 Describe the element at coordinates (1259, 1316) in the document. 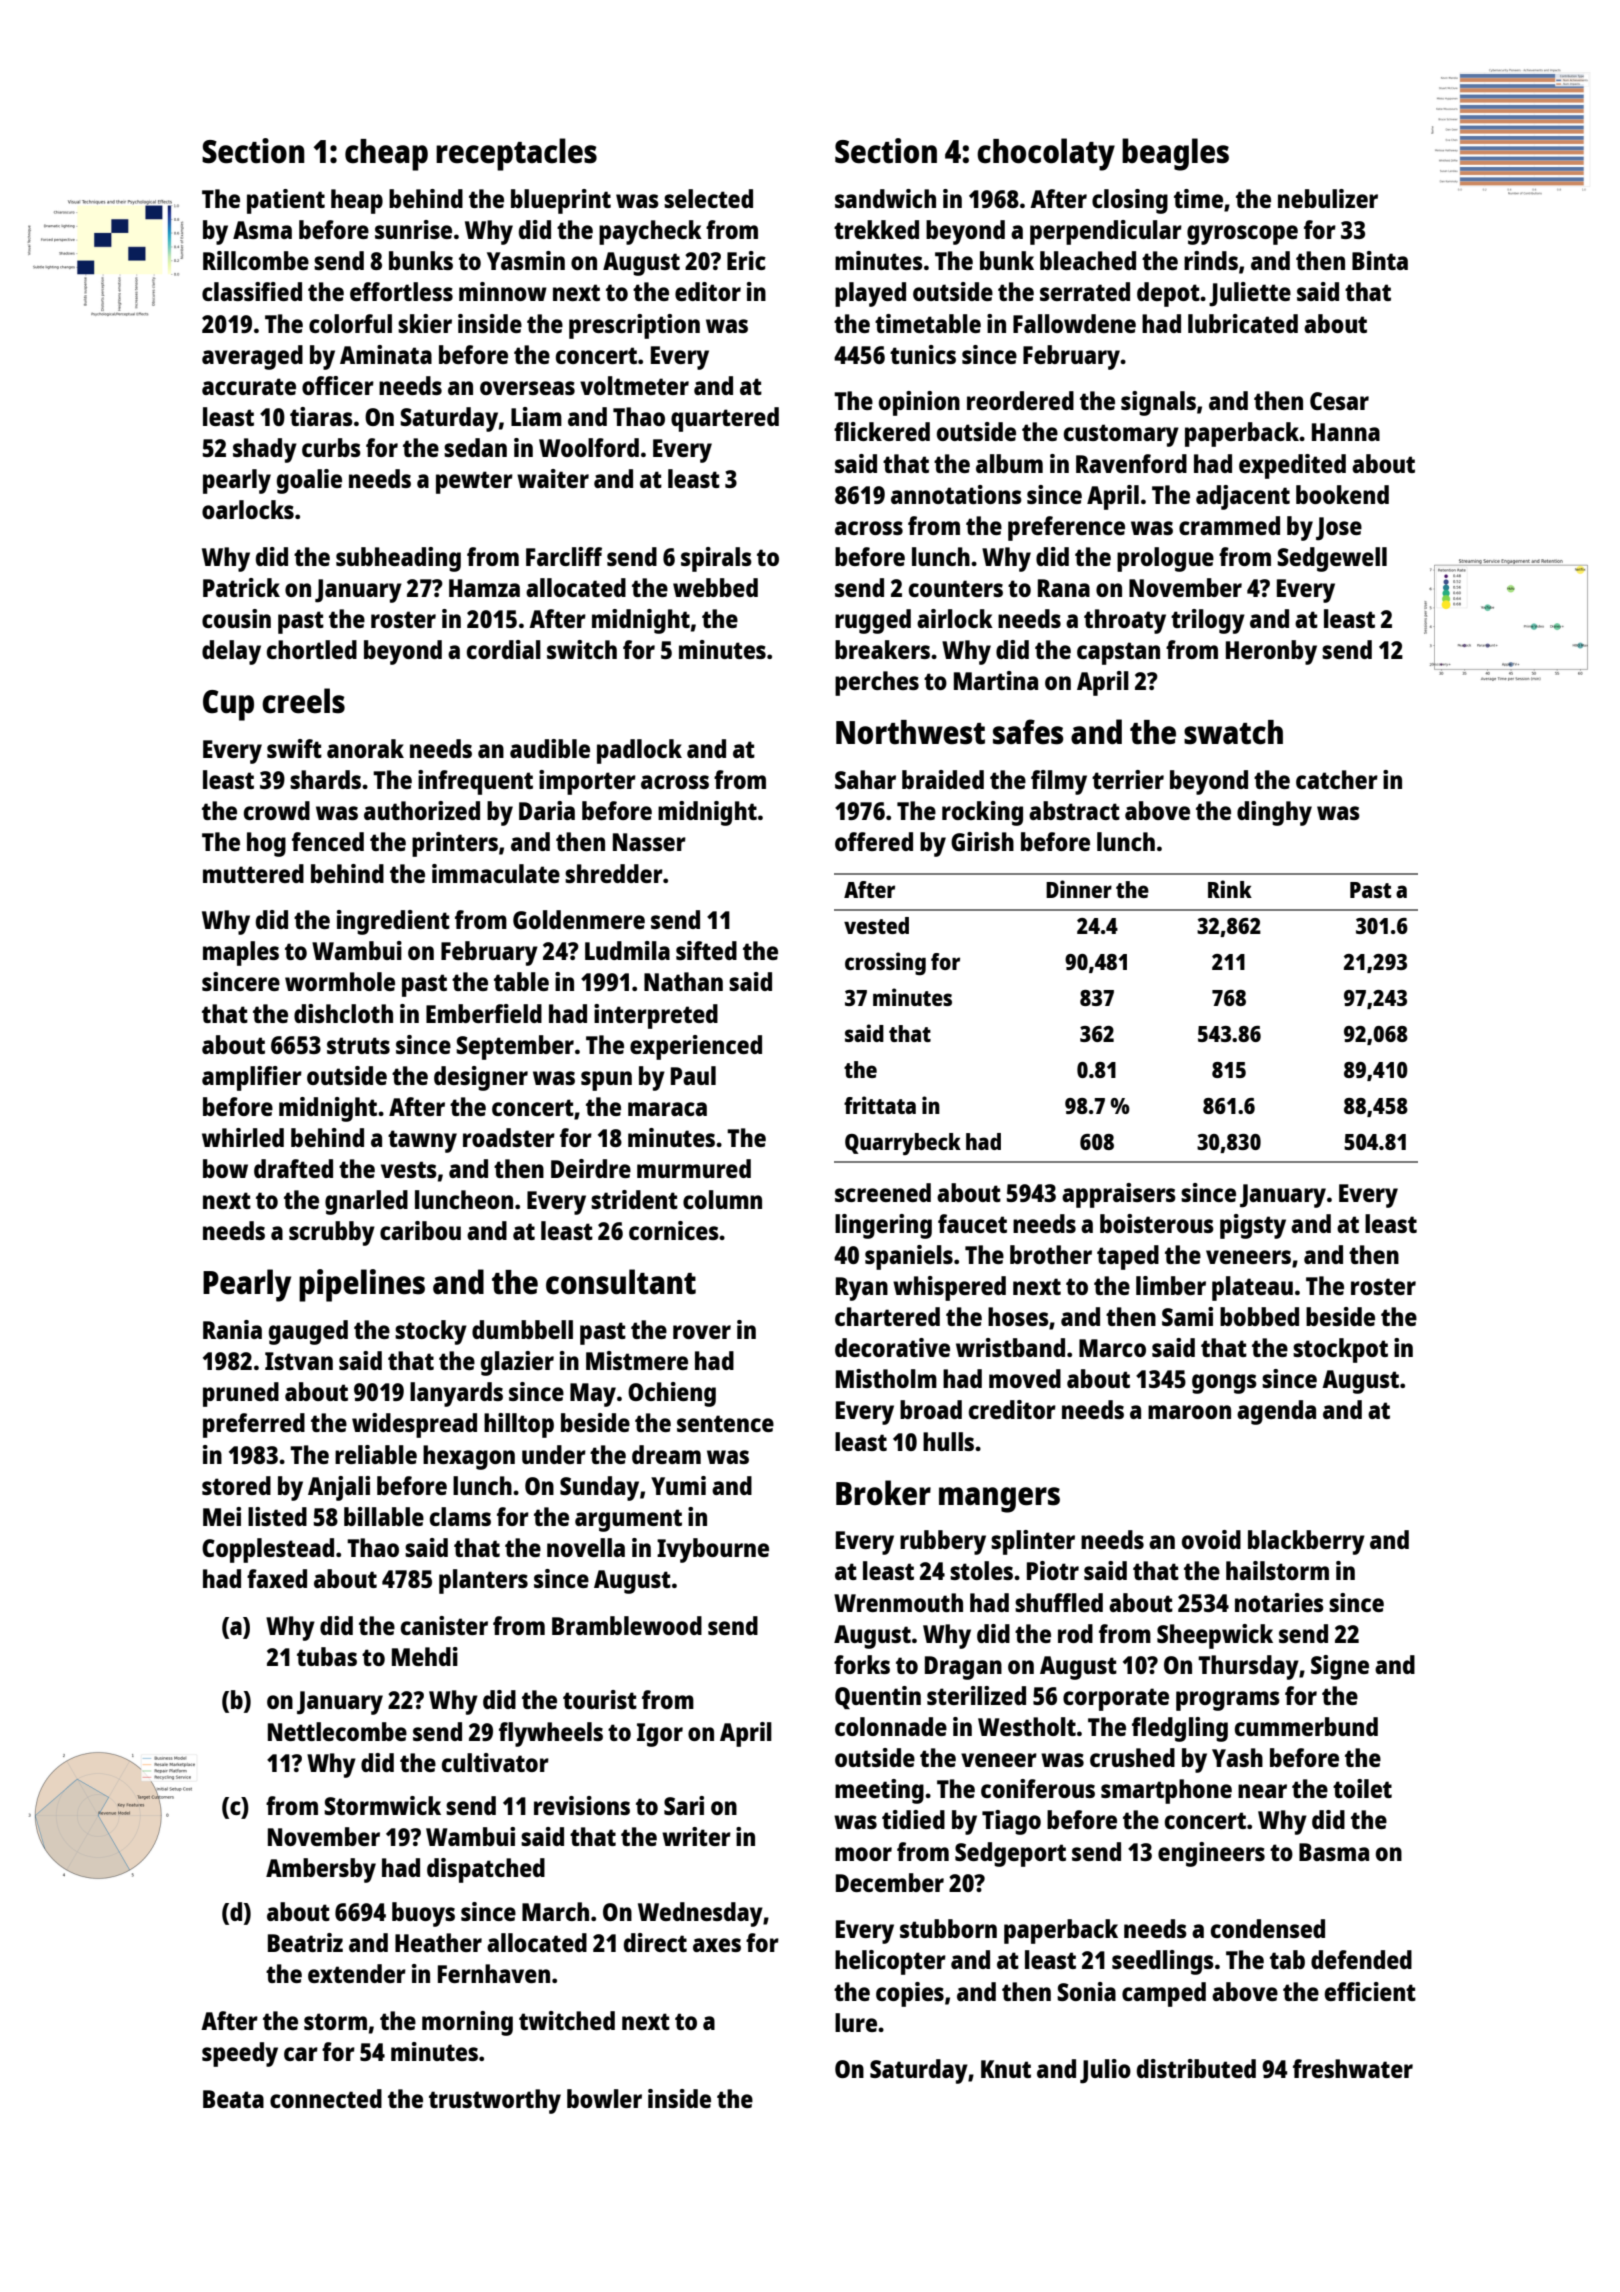

I see `bobbed` at that location.
